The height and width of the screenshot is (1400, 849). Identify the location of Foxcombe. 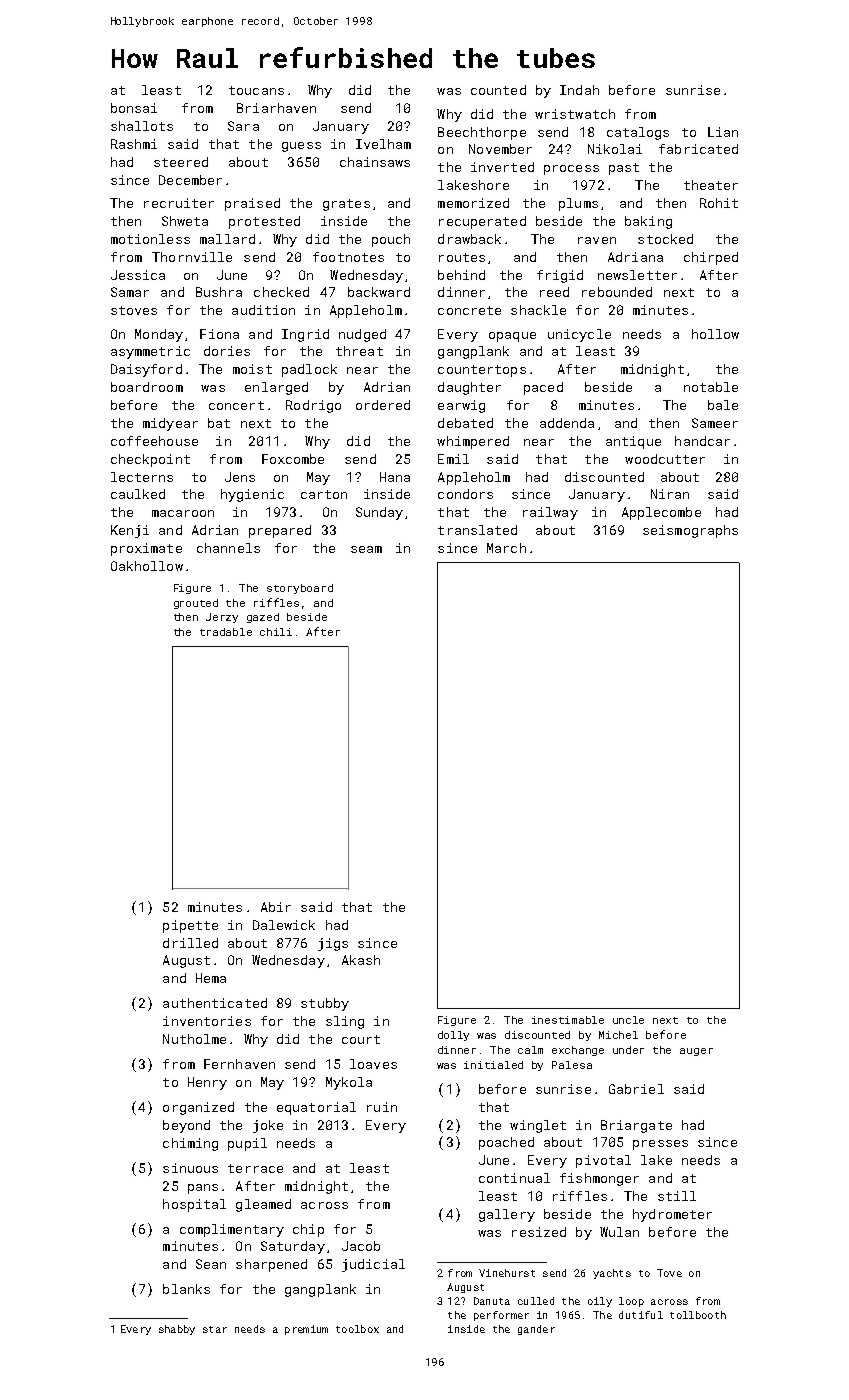
(293, 459).
